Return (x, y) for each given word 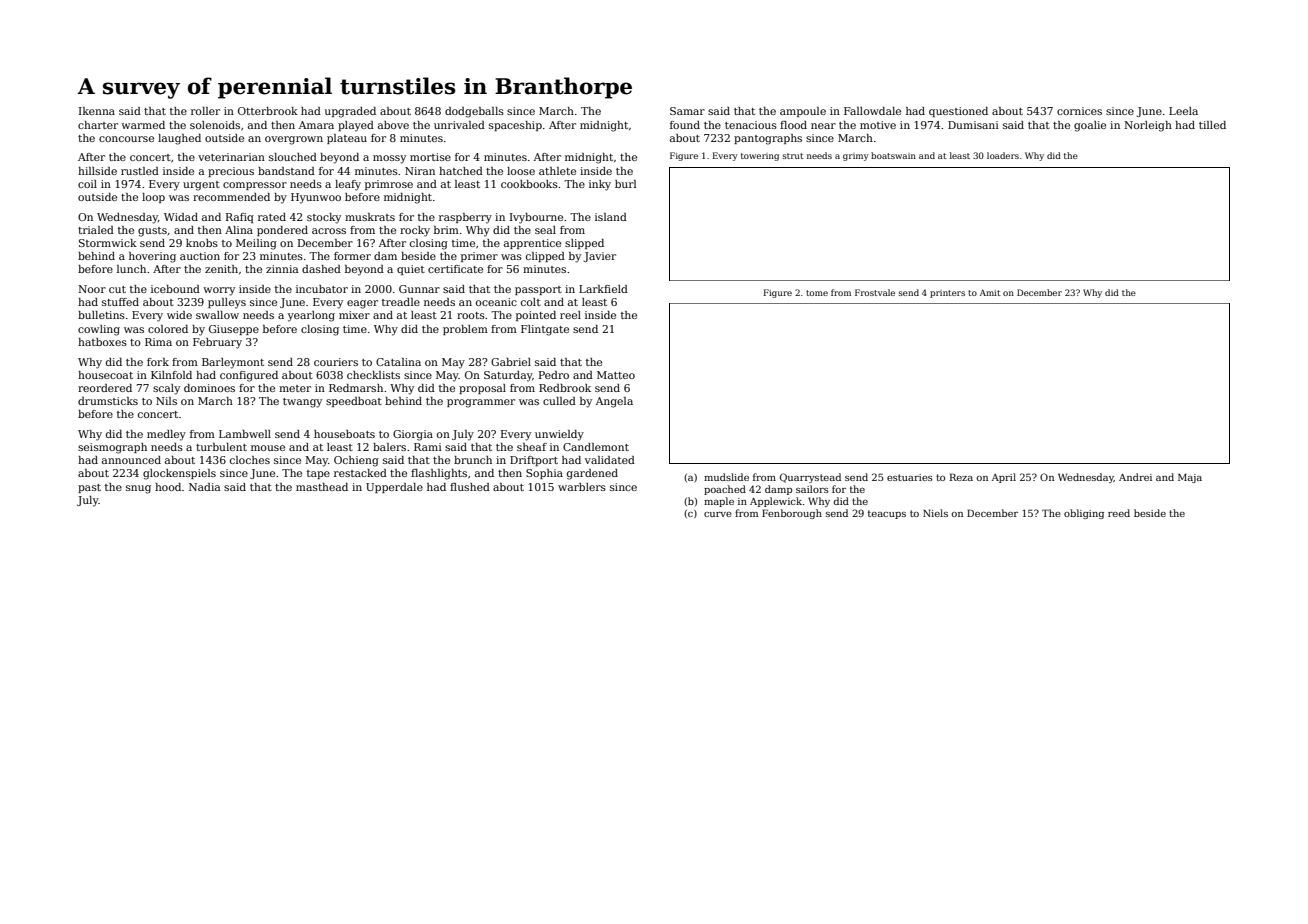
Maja (1190, 478)
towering (760, 157)
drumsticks (108, 401)
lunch (131, 269)
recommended (231, 197)
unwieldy (559, 435)
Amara (316, 125)
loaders (1003, 155)
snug (138, 489)
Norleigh (1148, 126)
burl (626, 184)
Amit (990, 293)
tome (817, 293)
